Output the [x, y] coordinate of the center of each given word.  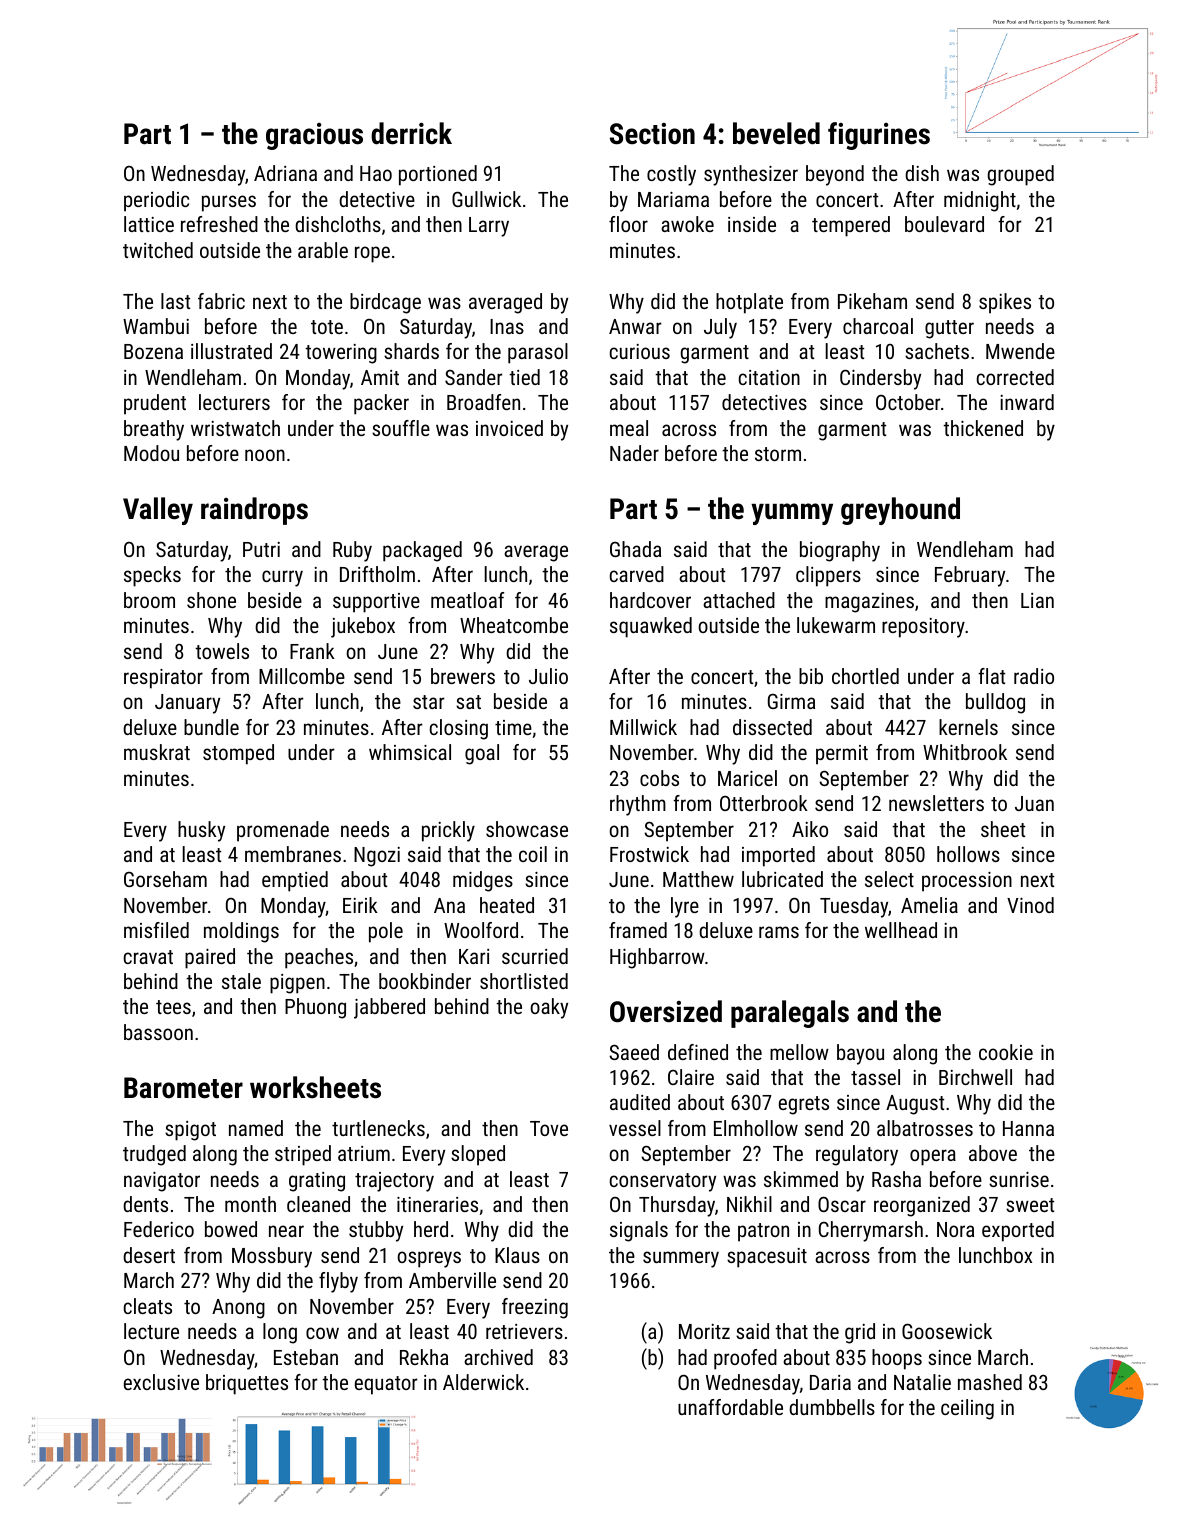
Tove [549, 1128]
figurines [879, 136]
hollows [968, 854]
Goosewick [947, 1331]
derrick [411, 133]
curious [640, 351]
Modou [151, 453]
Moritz [704, 1331]
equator [386, 1385]
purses [229, 203]
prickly [448, 831]
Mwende [1020, 351]
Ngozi [377, 857]
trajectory [394, 1182]
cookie [1006, 1052]
